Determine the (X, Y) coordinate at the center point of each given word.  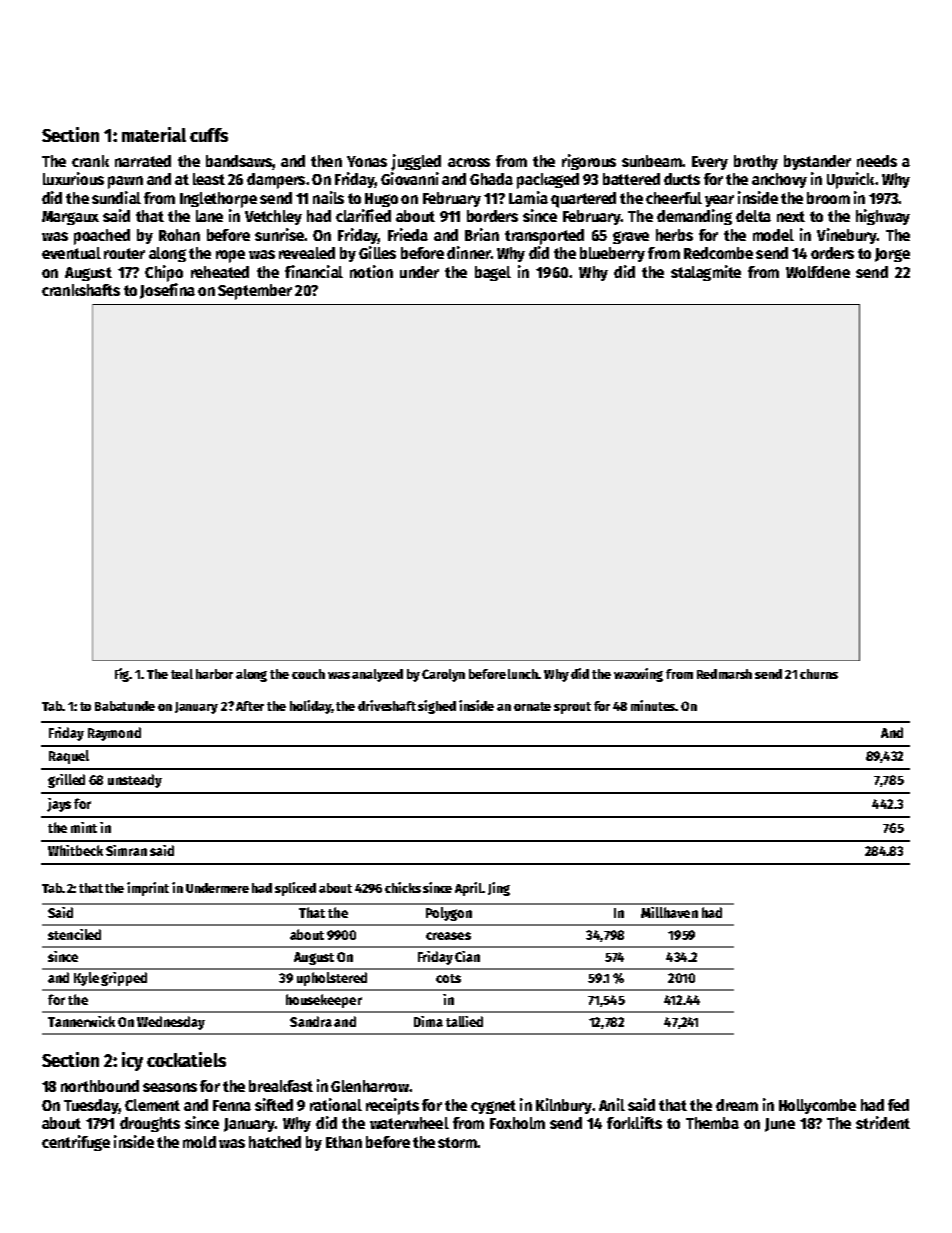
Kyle (86, 979)
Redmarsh (724, 674)
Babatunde (125, 706)
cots (448, 978)
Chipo (164, 273)
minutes (653, 705)
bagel (493, 273)
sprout (572, 708)
